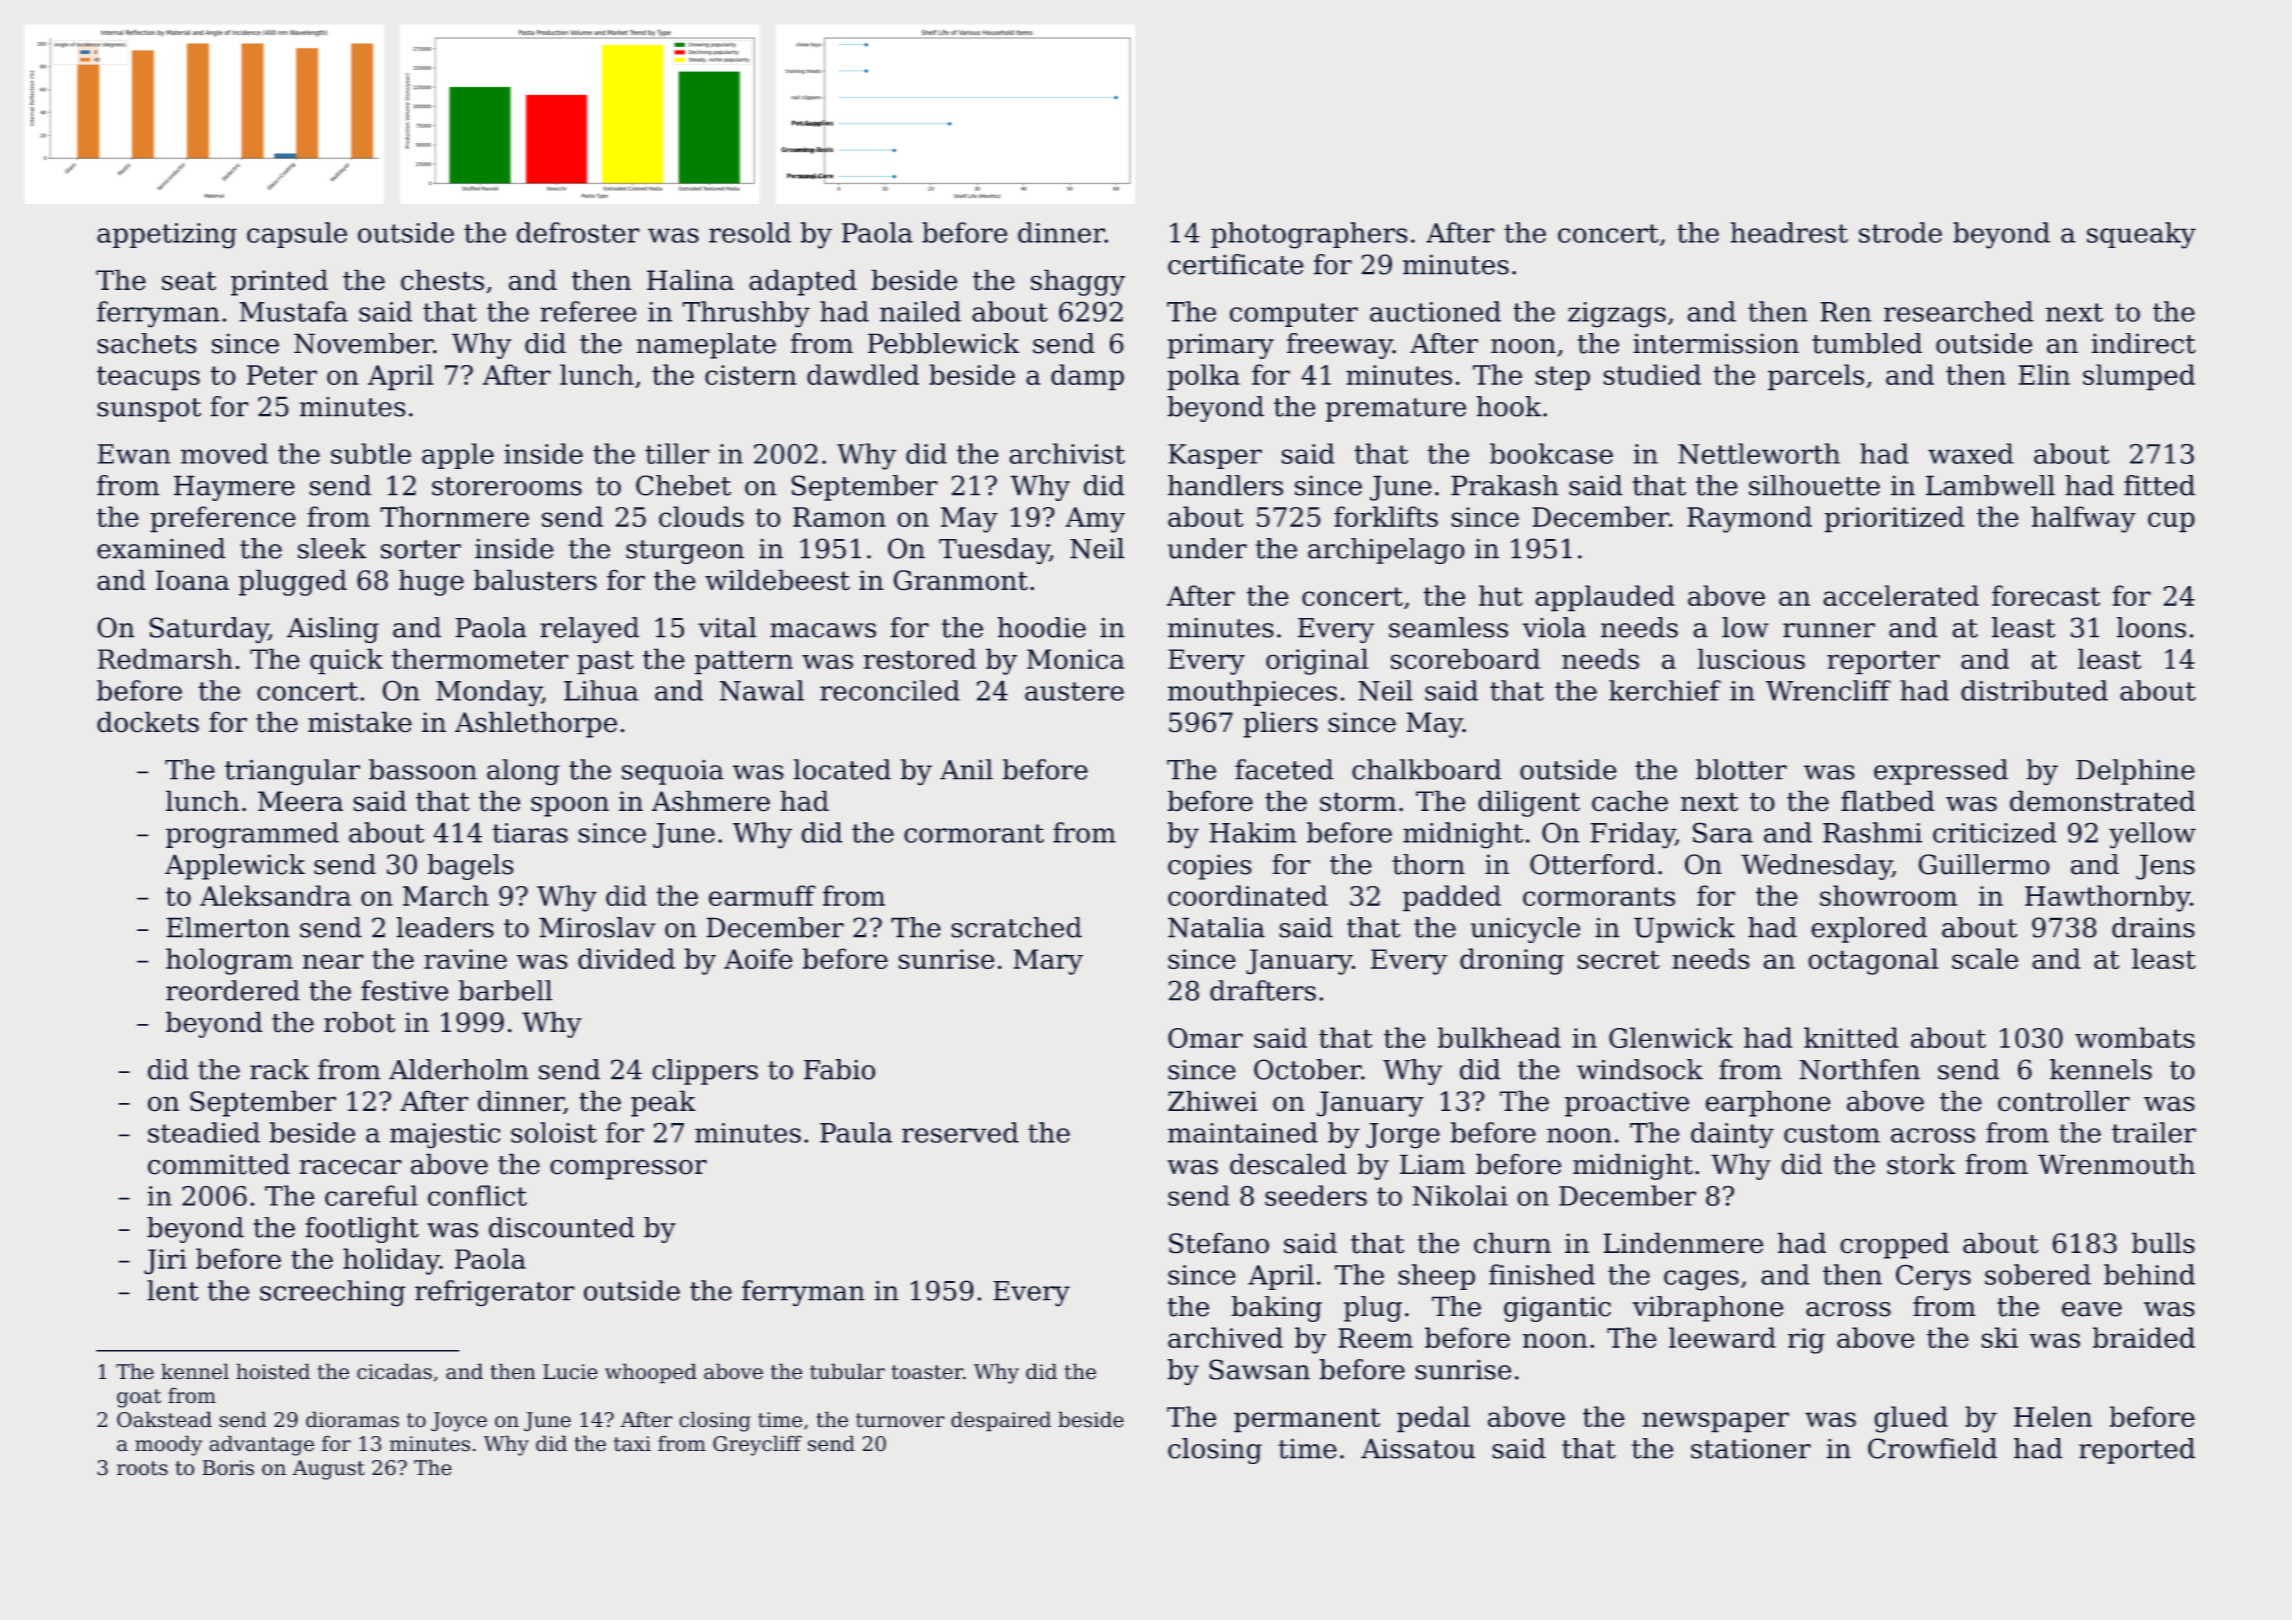  I want to click on wombats, so click(2135, 1037).
